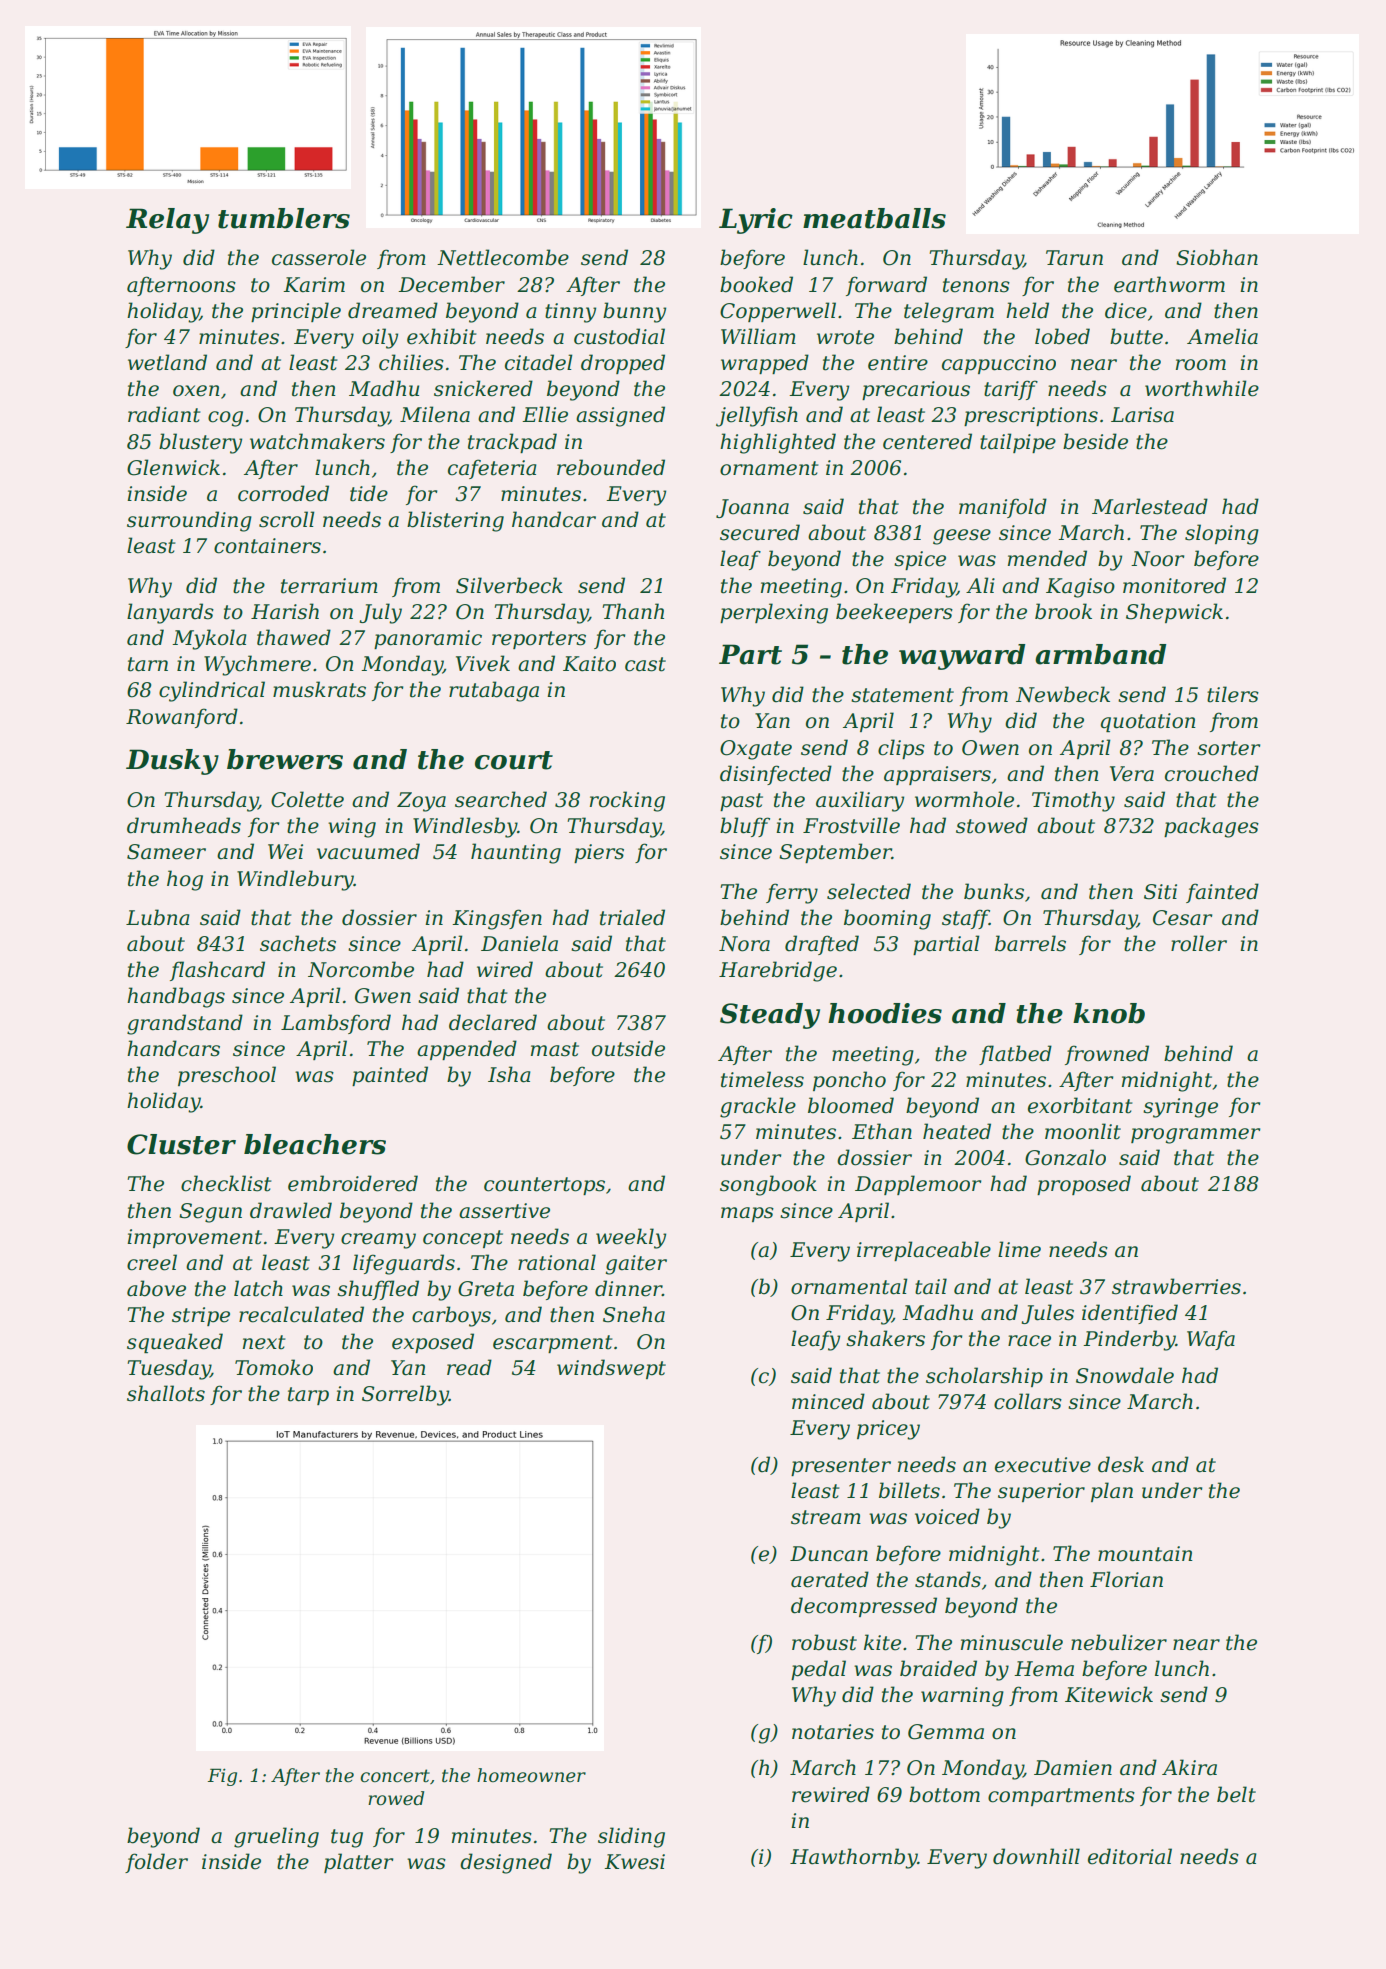  Describe the element at coordinates (396, 1798) in the screenshot. I see `rowed` at that location.
